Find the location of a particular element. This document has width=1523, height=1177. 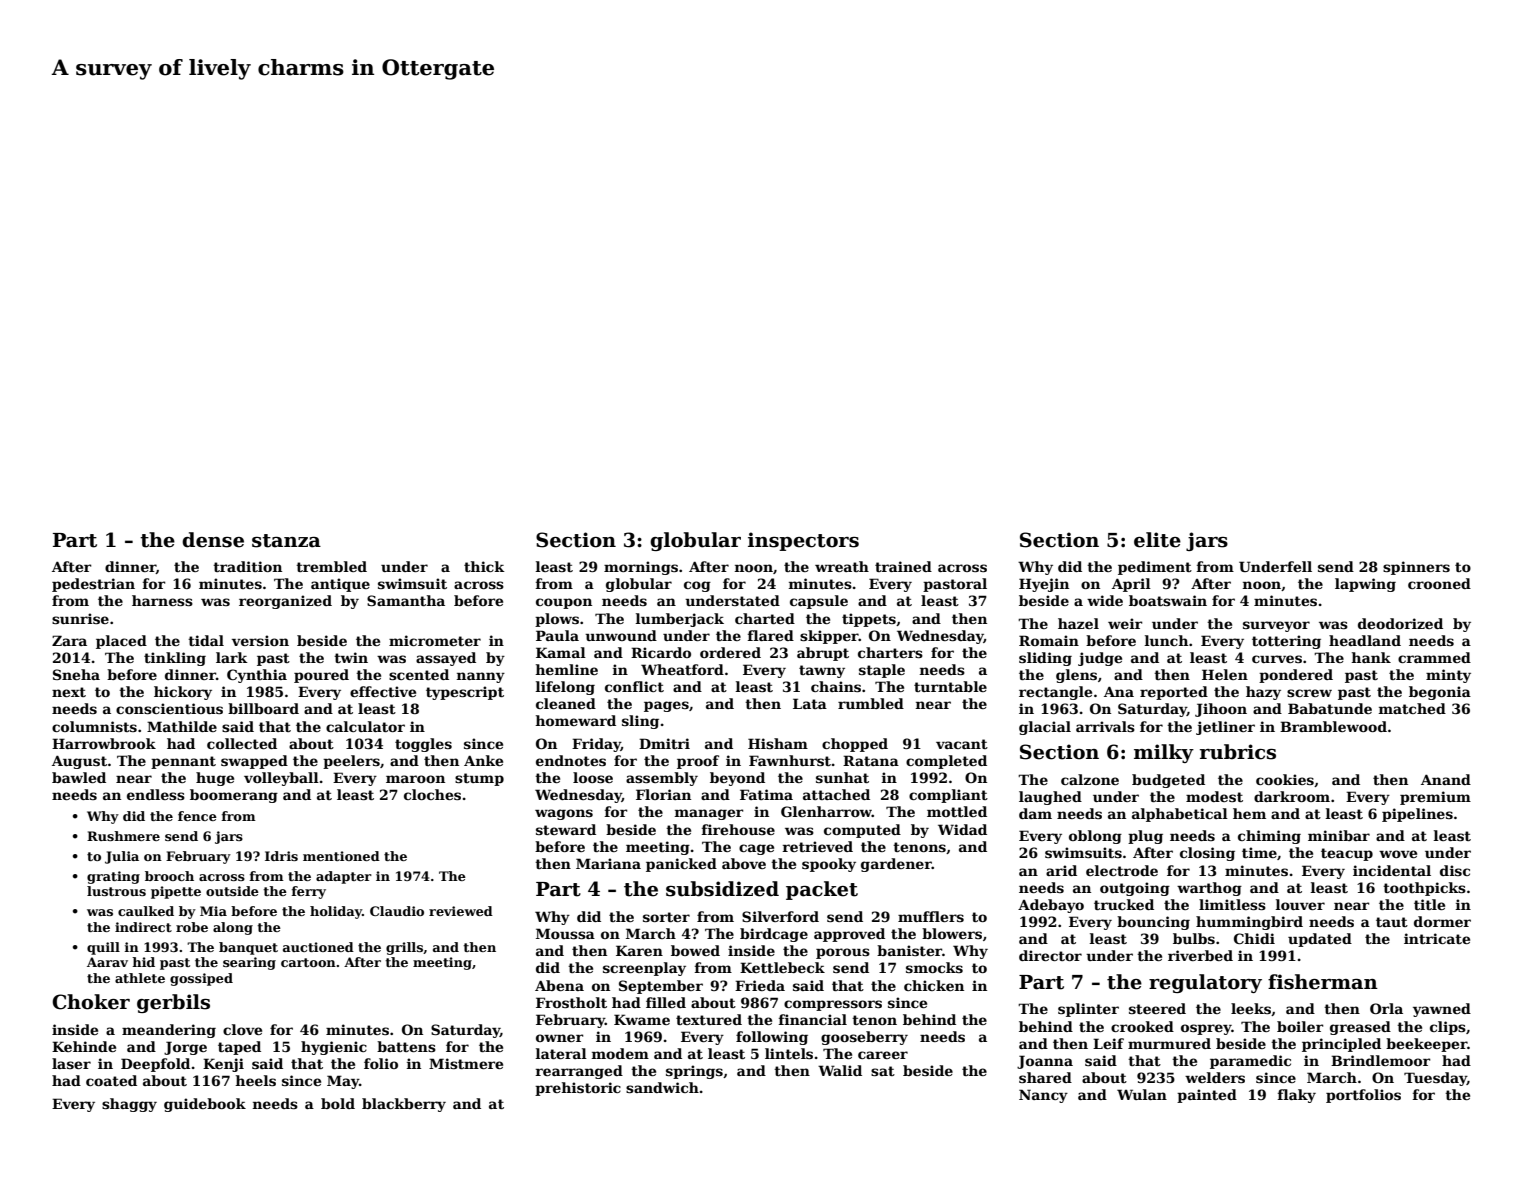

stanza is located at coordinates (286, 541).
